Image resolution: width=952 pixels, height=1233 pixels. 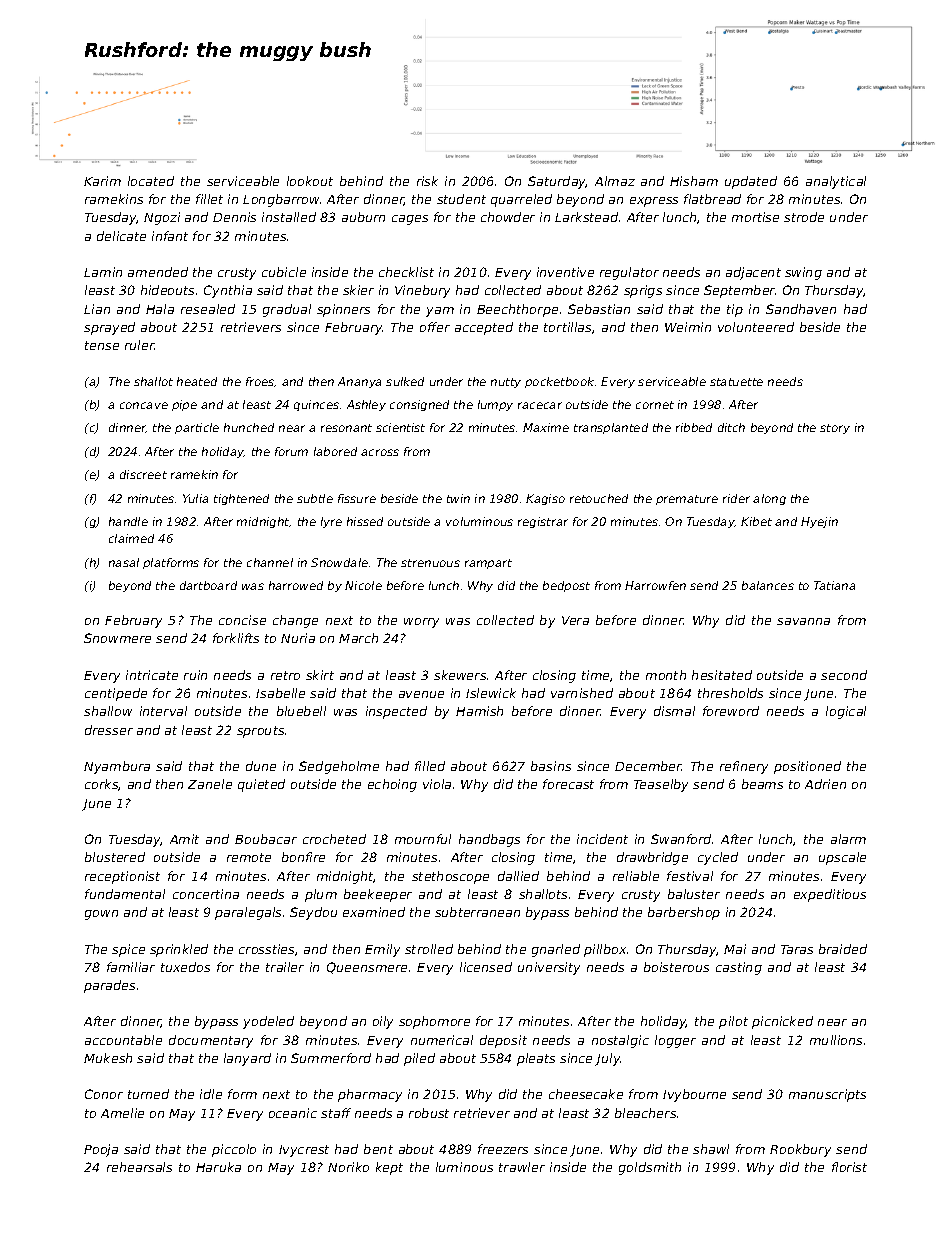 I want to click on inspected, so click(x=396, y=712).
